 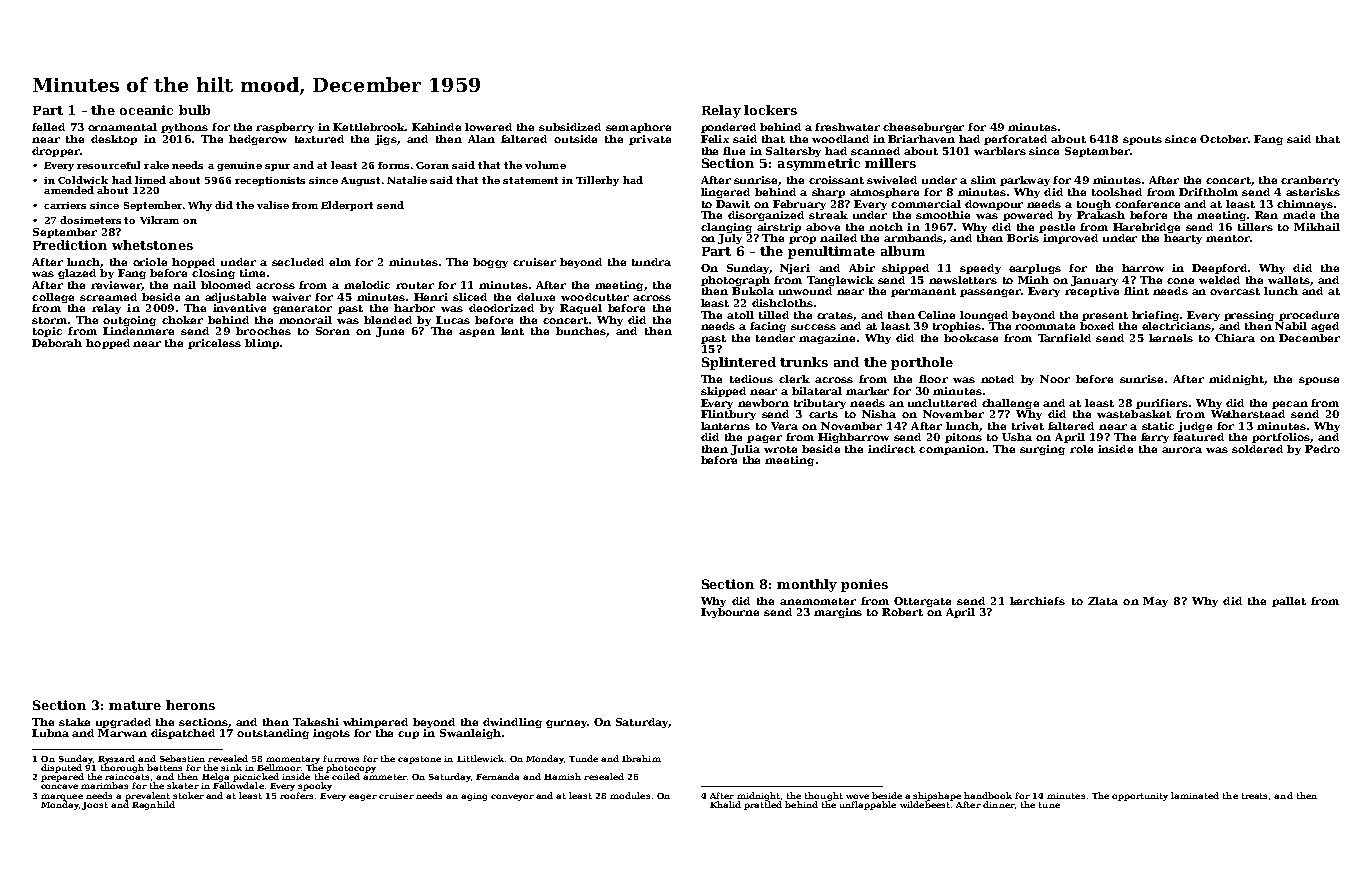 I want to click on forms, so click(x=393, y=165).
